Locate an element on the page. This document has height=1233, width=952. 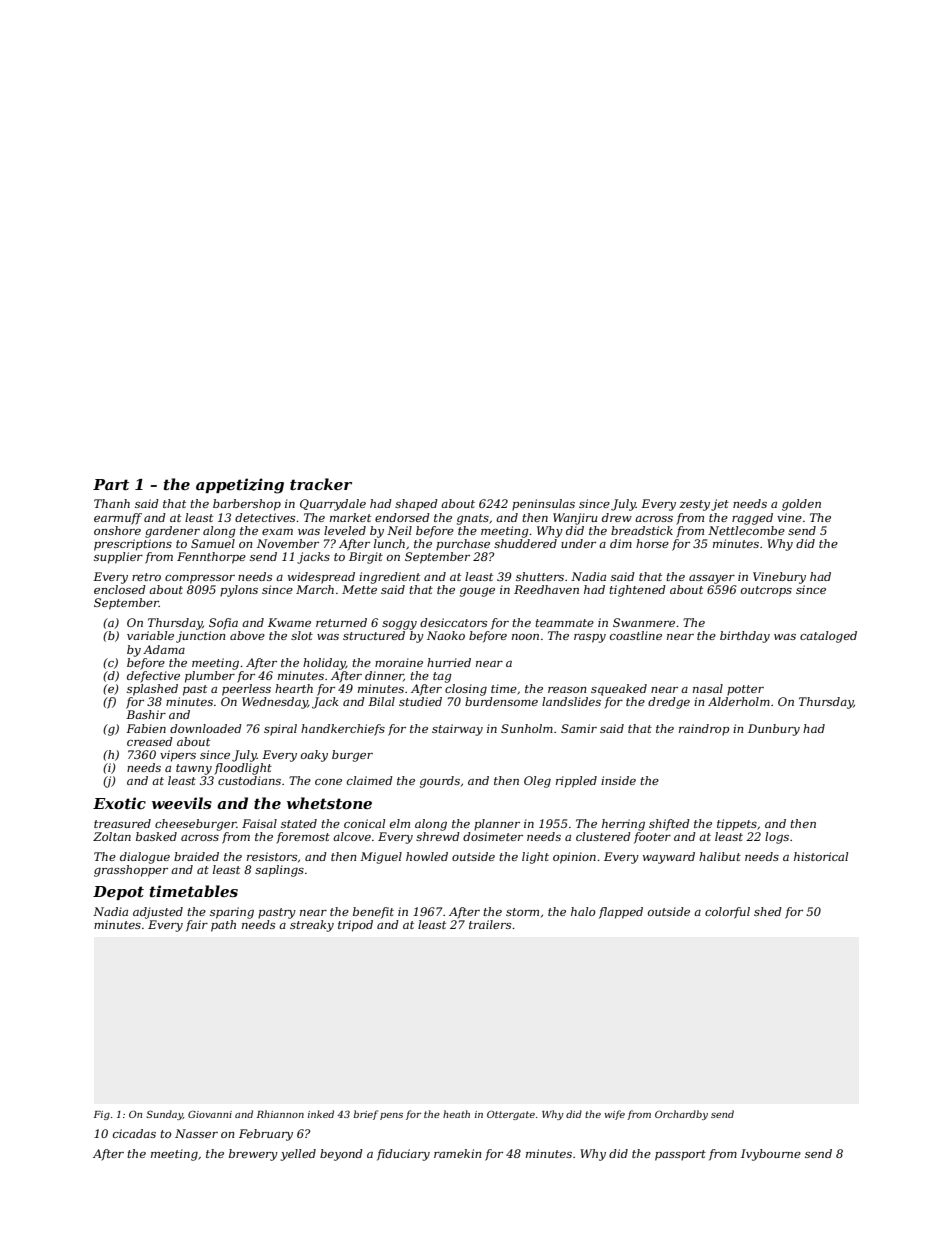
passport is located at coordinates (680, 1155).
